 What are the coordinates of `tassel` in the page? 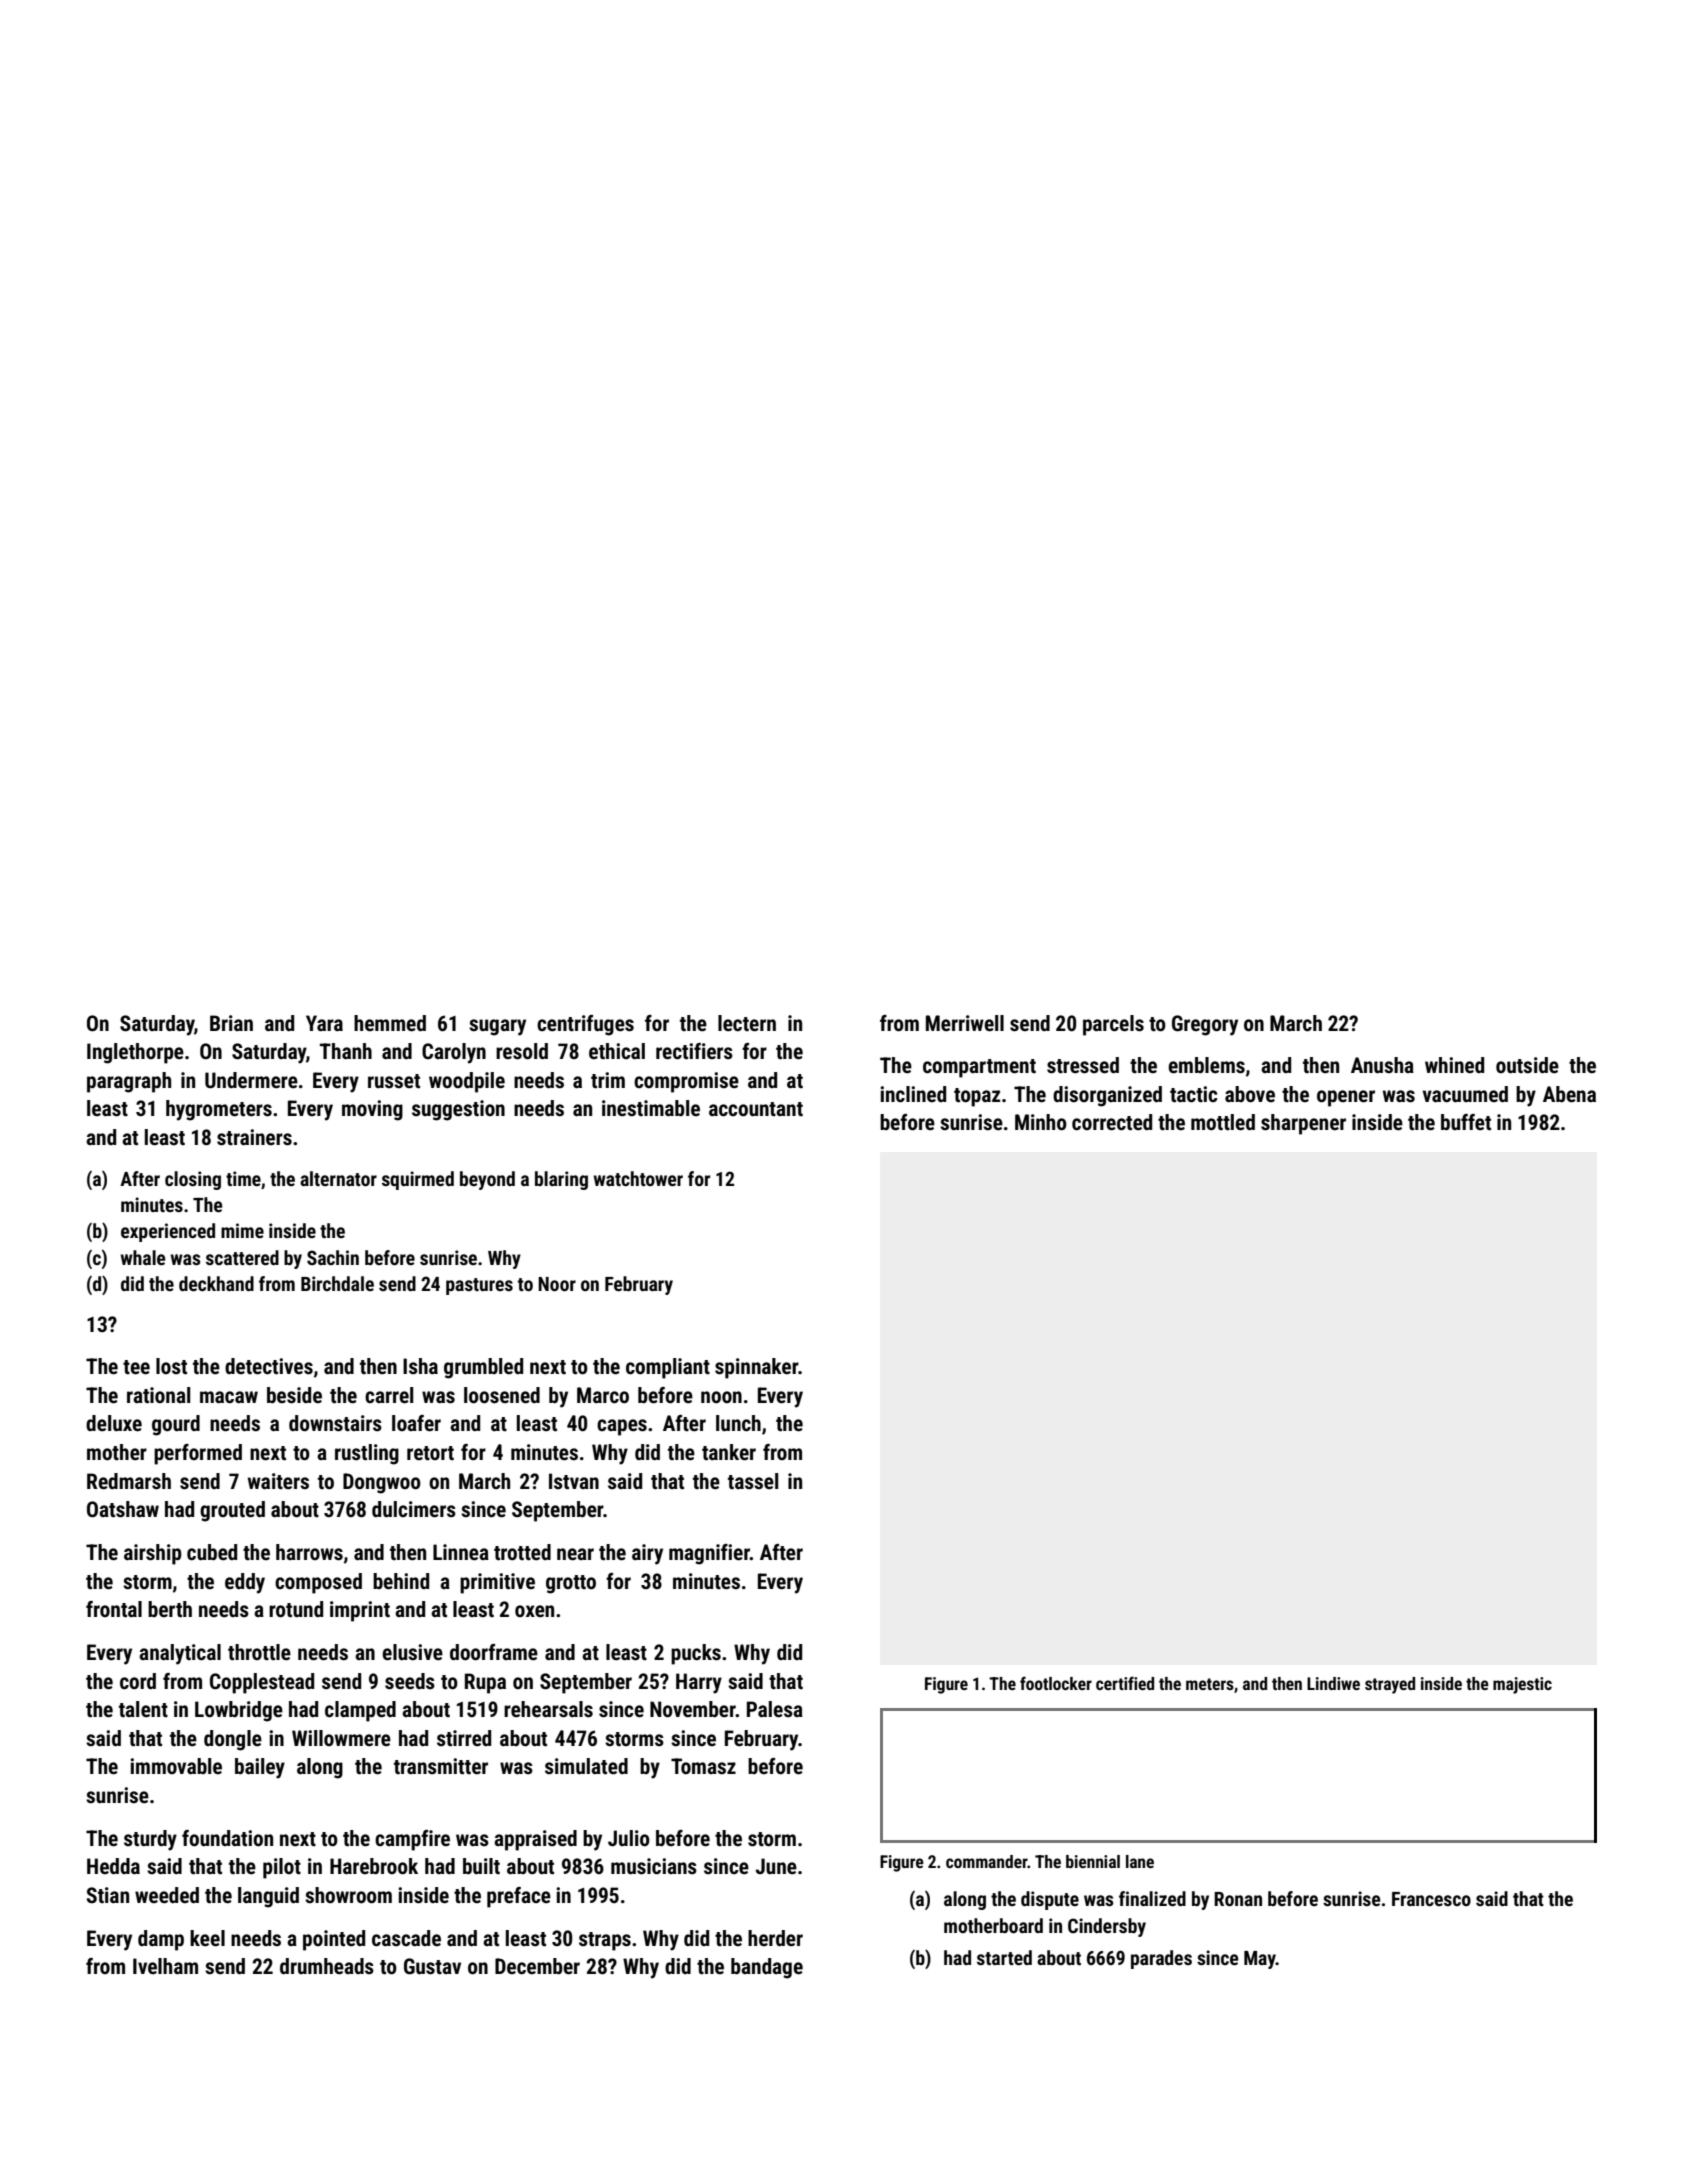 It's located at (753, 1481).
